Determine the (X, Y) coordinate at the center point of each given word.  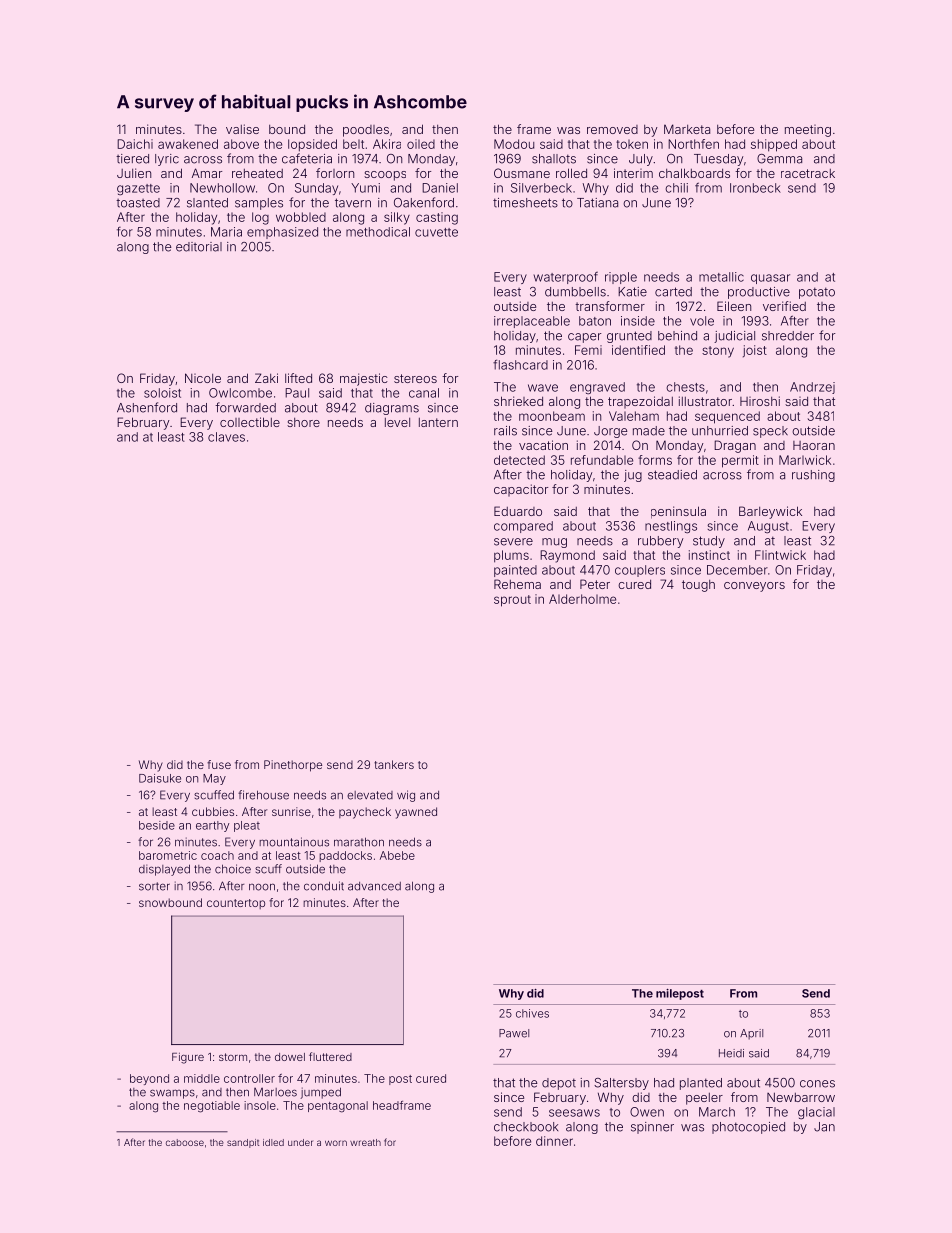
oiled (421, 144)
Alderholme (582, 599)
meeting (808, 131)
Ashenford (147, 407)
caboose (185, 1142)
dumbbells (575, 292)
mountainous (294, 842)
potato (817, 293)
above (241, 144)
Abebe (397, 855)
